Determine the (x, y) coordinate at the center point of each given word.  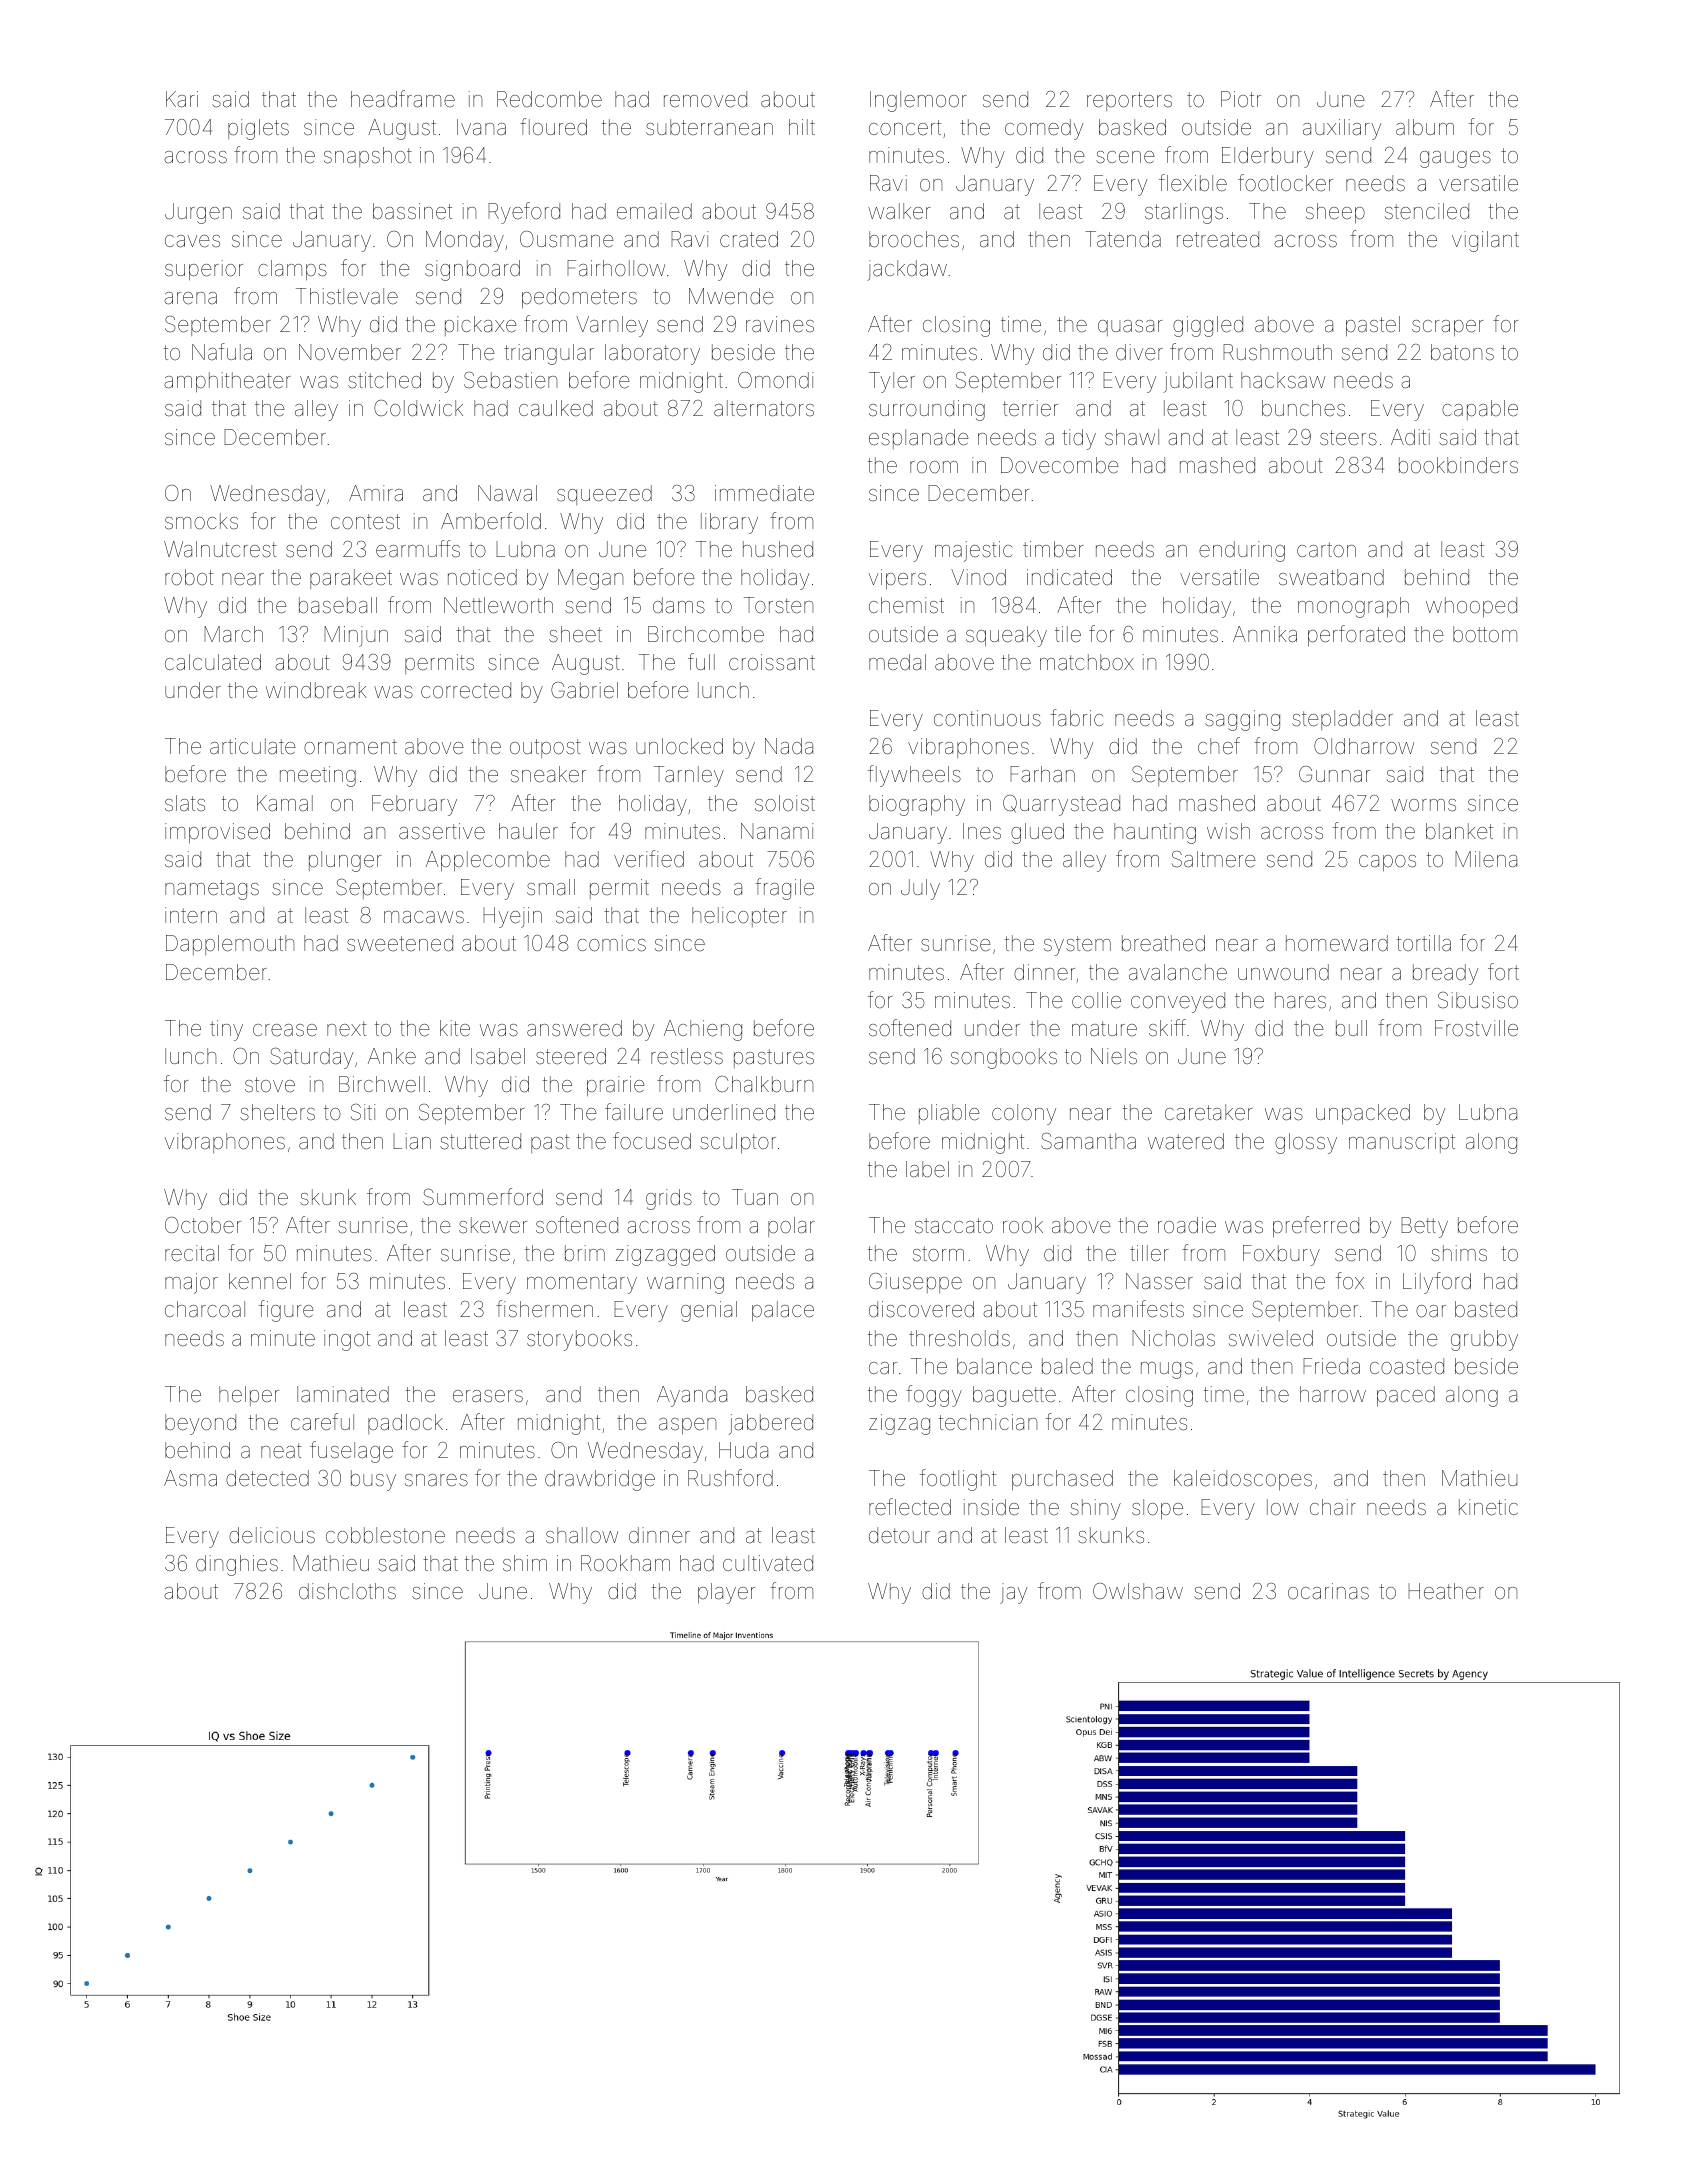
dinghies (237, 1565)
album (1425, 127)
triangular (549, 354)
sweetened (400, 943)
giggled (1208, 326)
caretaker (1209, 1112)
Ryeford (524, 213)
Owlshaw (1138, 1591)
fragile (784, 889)
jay (1013, 1593)
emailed (654, 211)
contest (365, 522)
